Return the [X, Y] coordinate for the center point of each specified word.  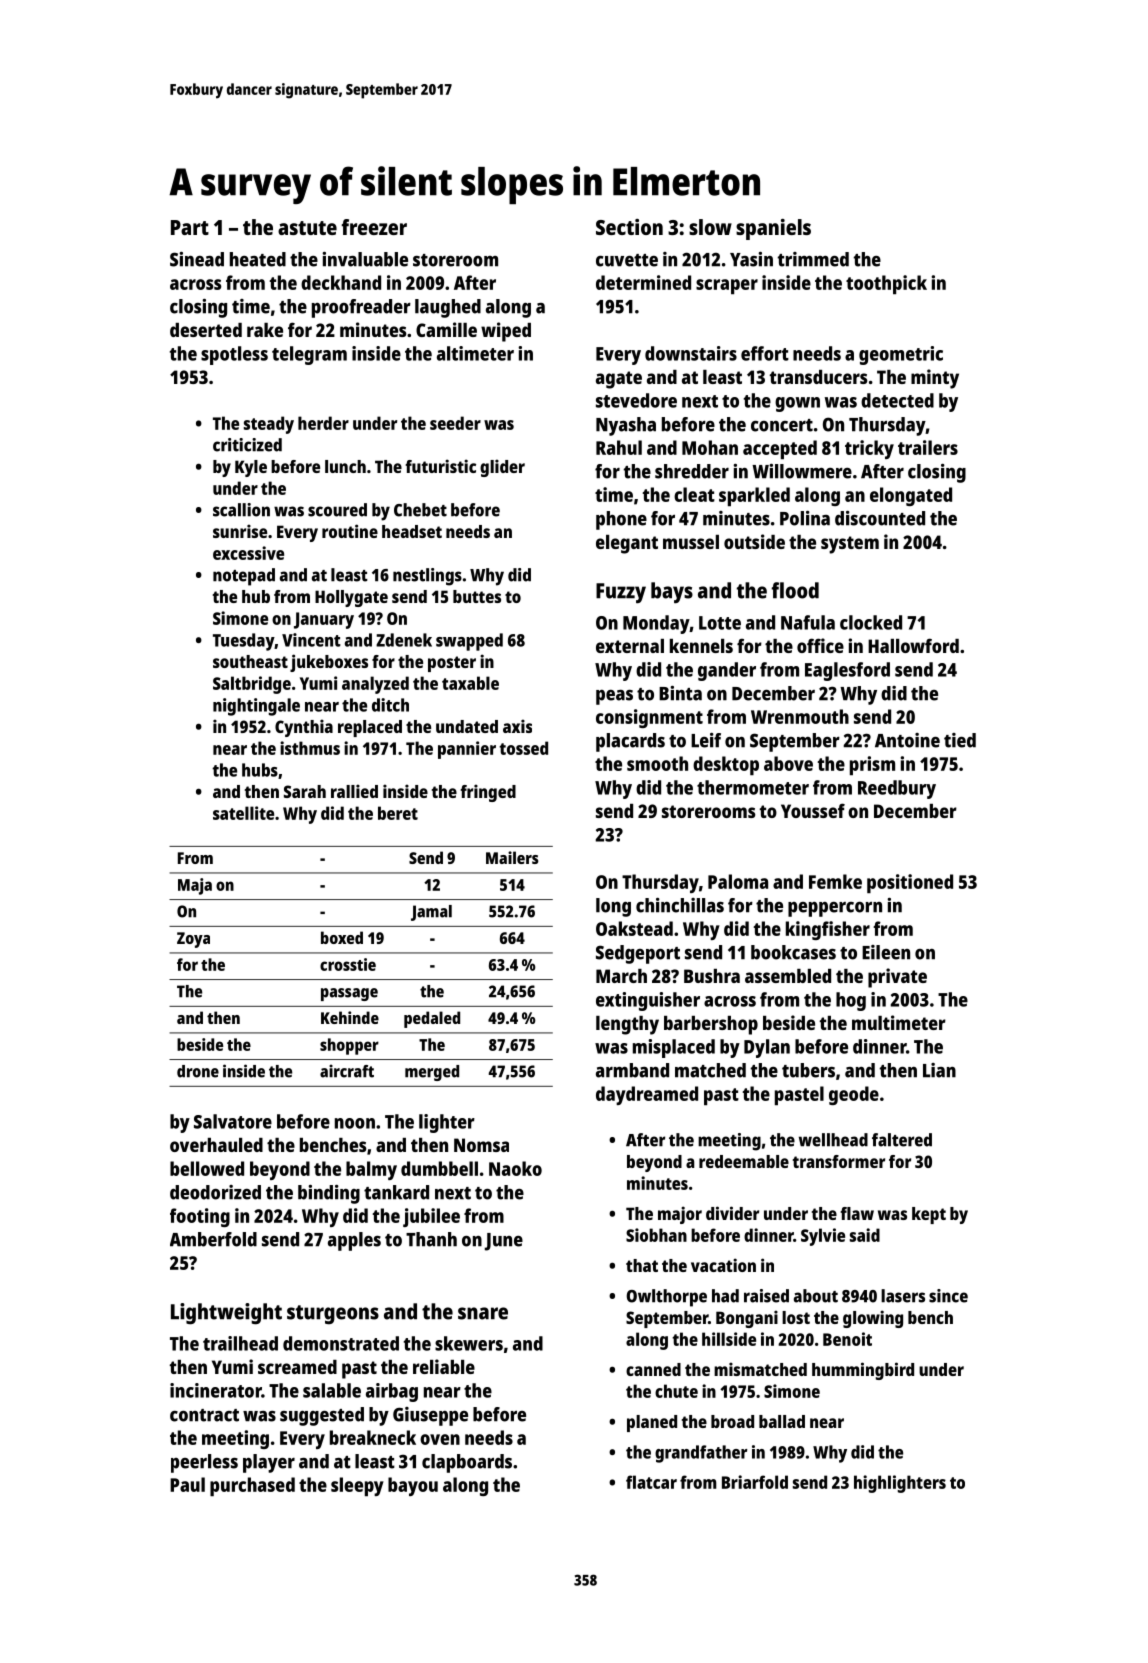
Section [629, 227]
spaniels [773, 229]
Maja [195, 886]
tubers [808, 1070]
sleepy [357, 1486]
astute [307, 228]
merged [432, 1073]
